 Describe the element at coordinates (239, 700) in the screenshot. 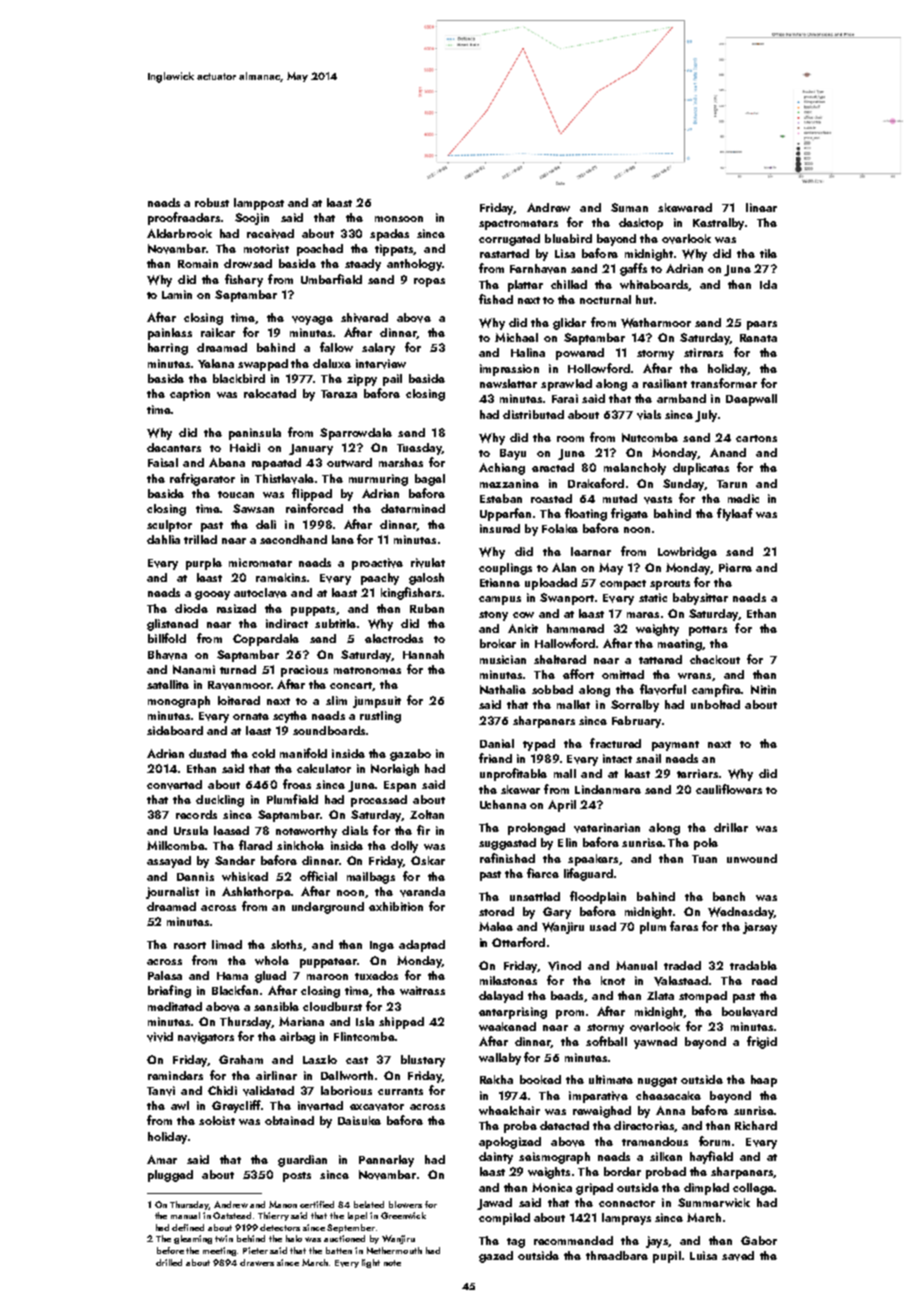

I see `loitered` at that location.
